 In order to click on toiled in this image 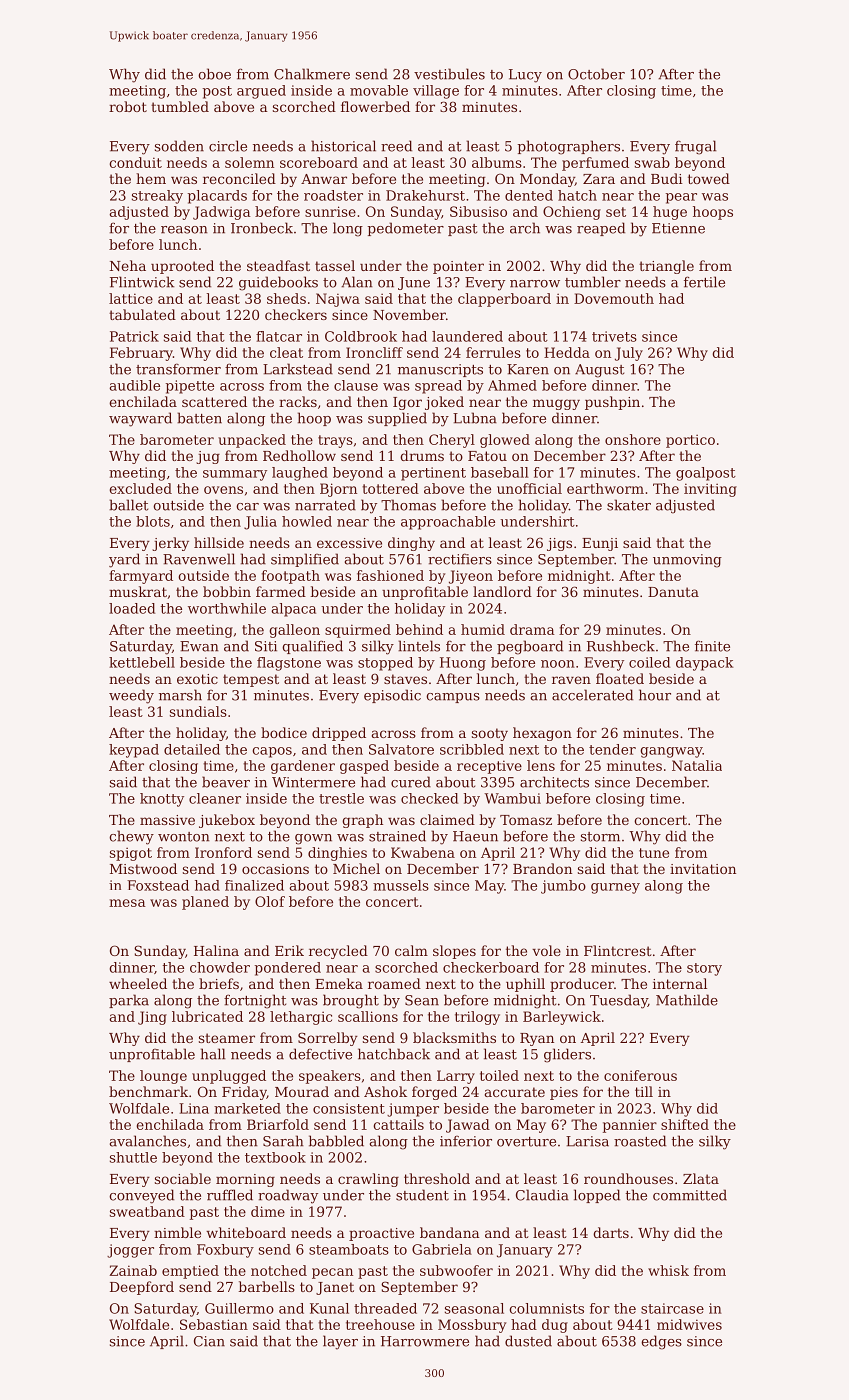, I will do `click(499, 1075)`.
